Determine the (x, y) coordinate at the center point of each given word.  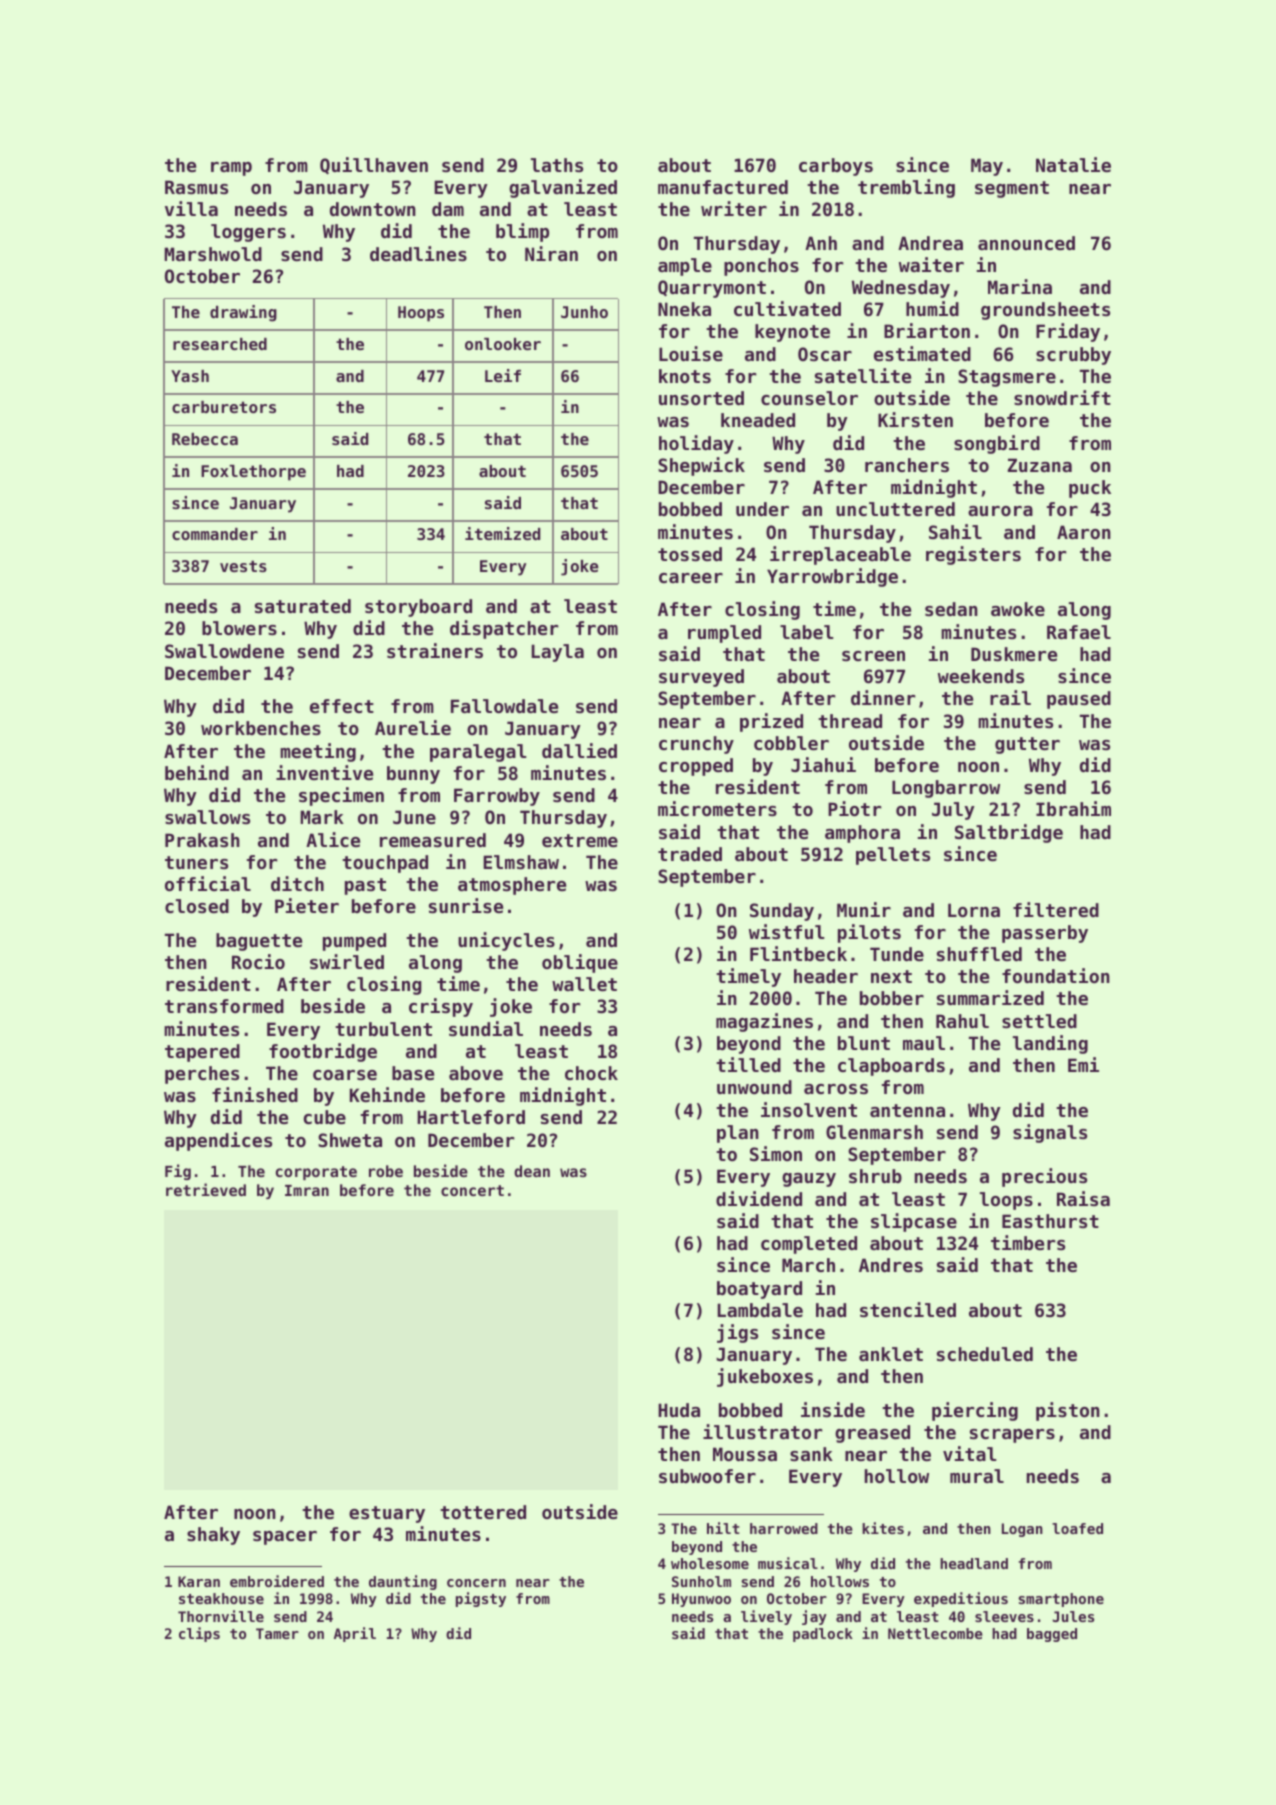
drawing (243, 313)
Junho (584, 312)
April (355, 1634)
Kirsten (915, 419)
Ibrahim (1073, 808)
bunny (413, 775)
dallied (579, 750)
